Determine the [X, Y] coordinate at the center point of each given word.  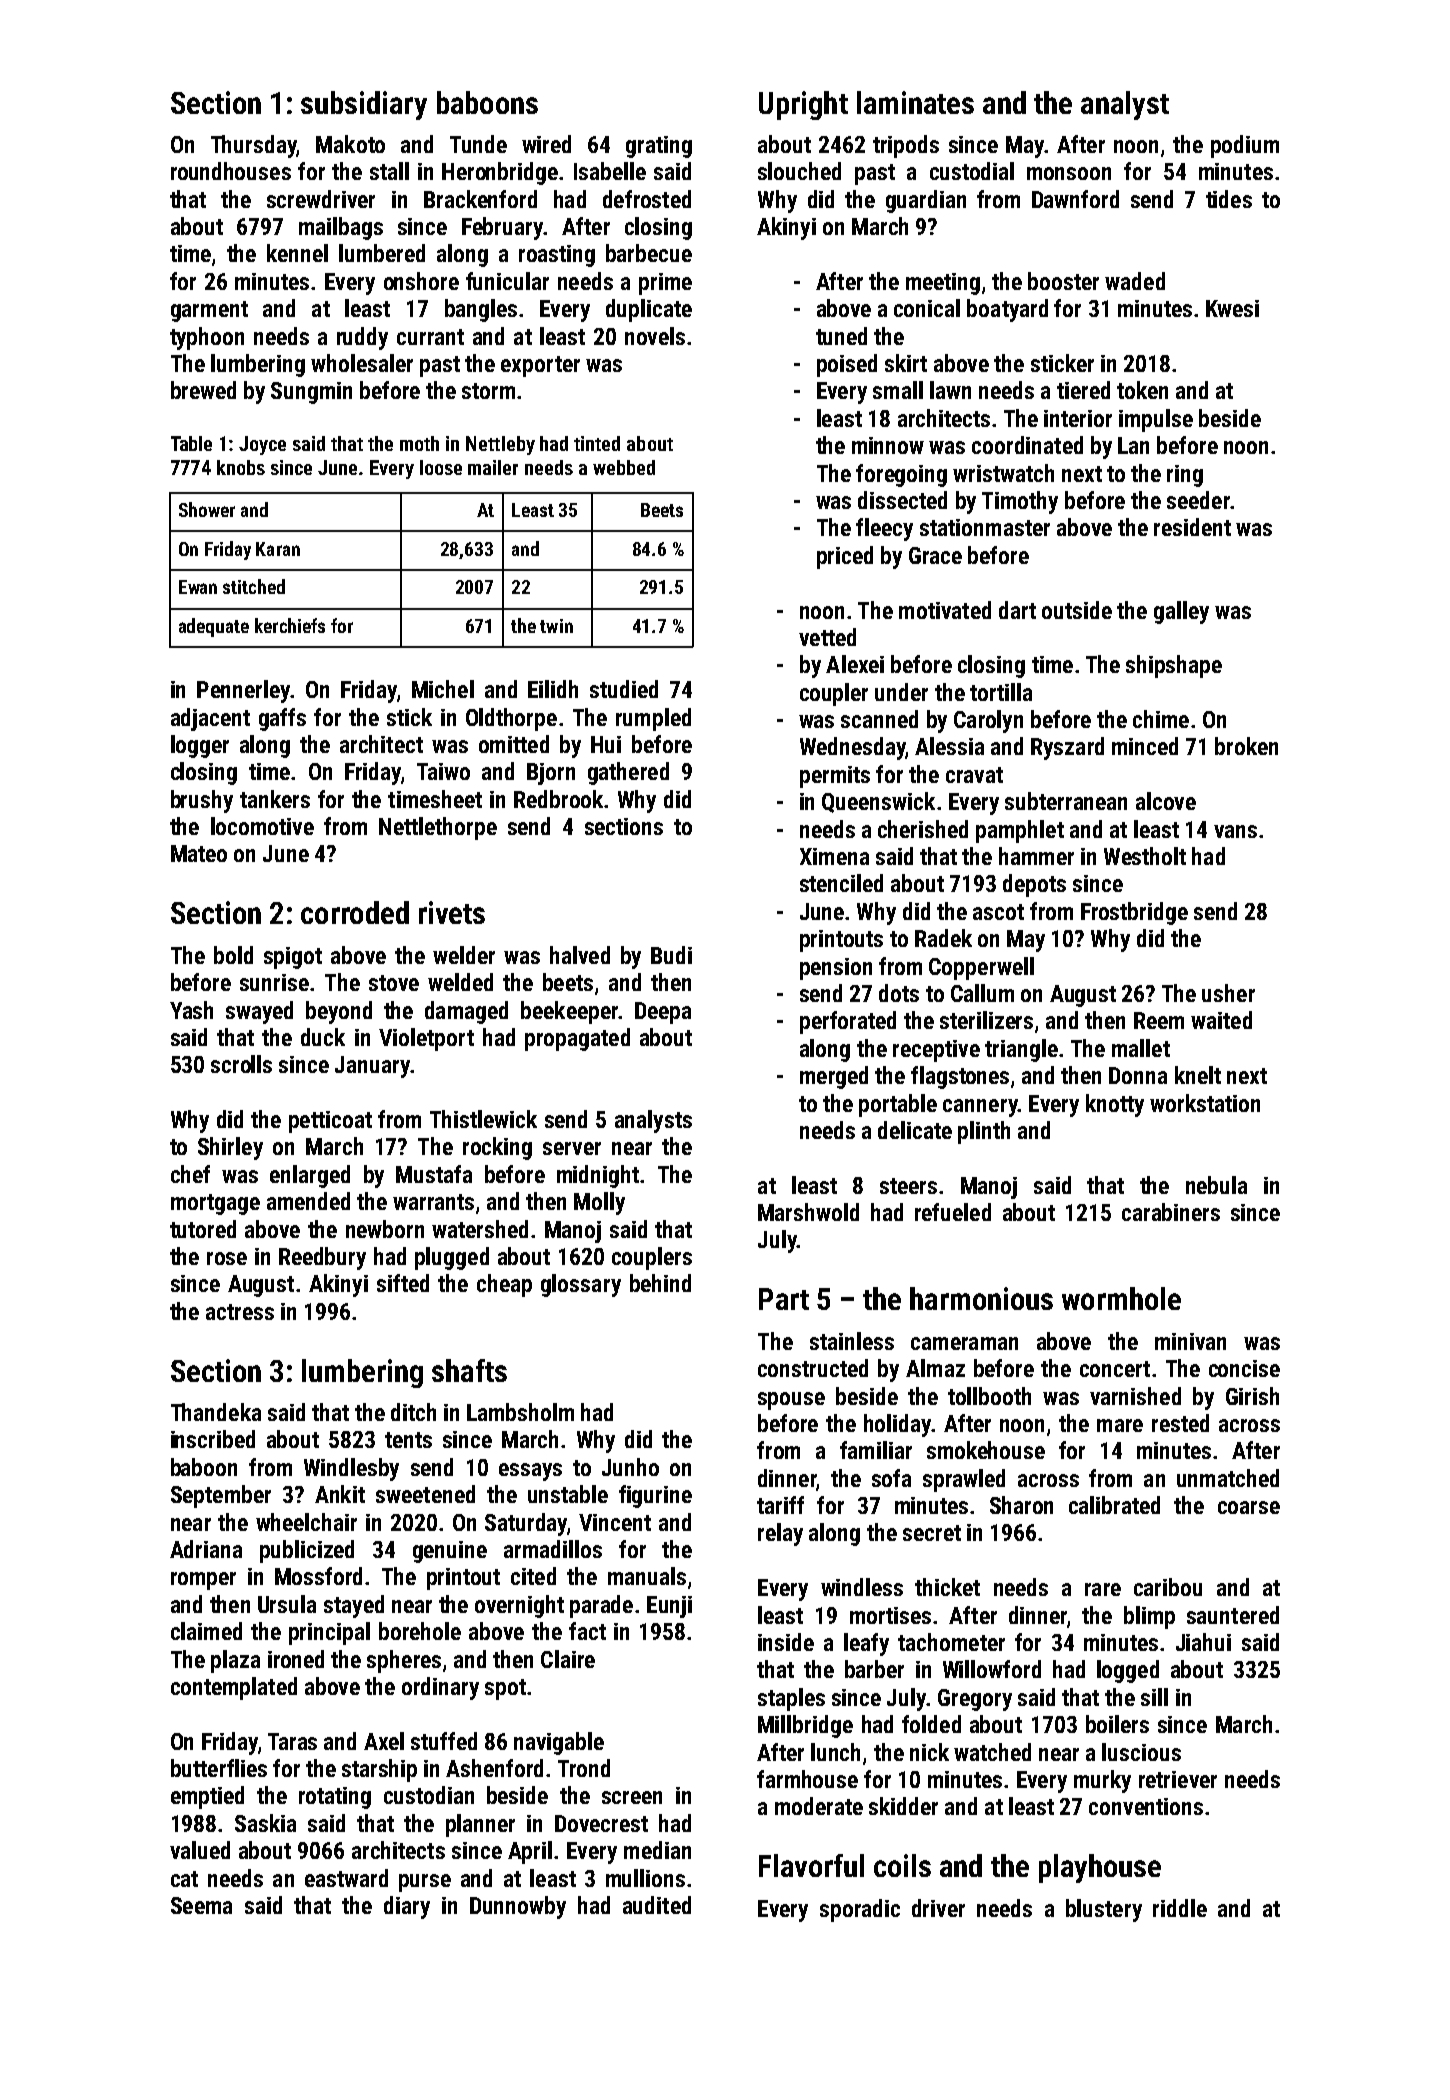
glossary [581, 1285]
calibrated [1114, 1505]
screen [632, 1797]
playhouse [1100, 1868]
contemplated [234, 1688]
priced [845, 557]
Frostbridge [1134, 913]
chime [1161, 719]
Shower [207, 509]
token [1142, 390]
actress [240, 1312]
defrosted [647, 199]
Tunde [478, 144]
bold [233, 955]
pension [836, 969]
